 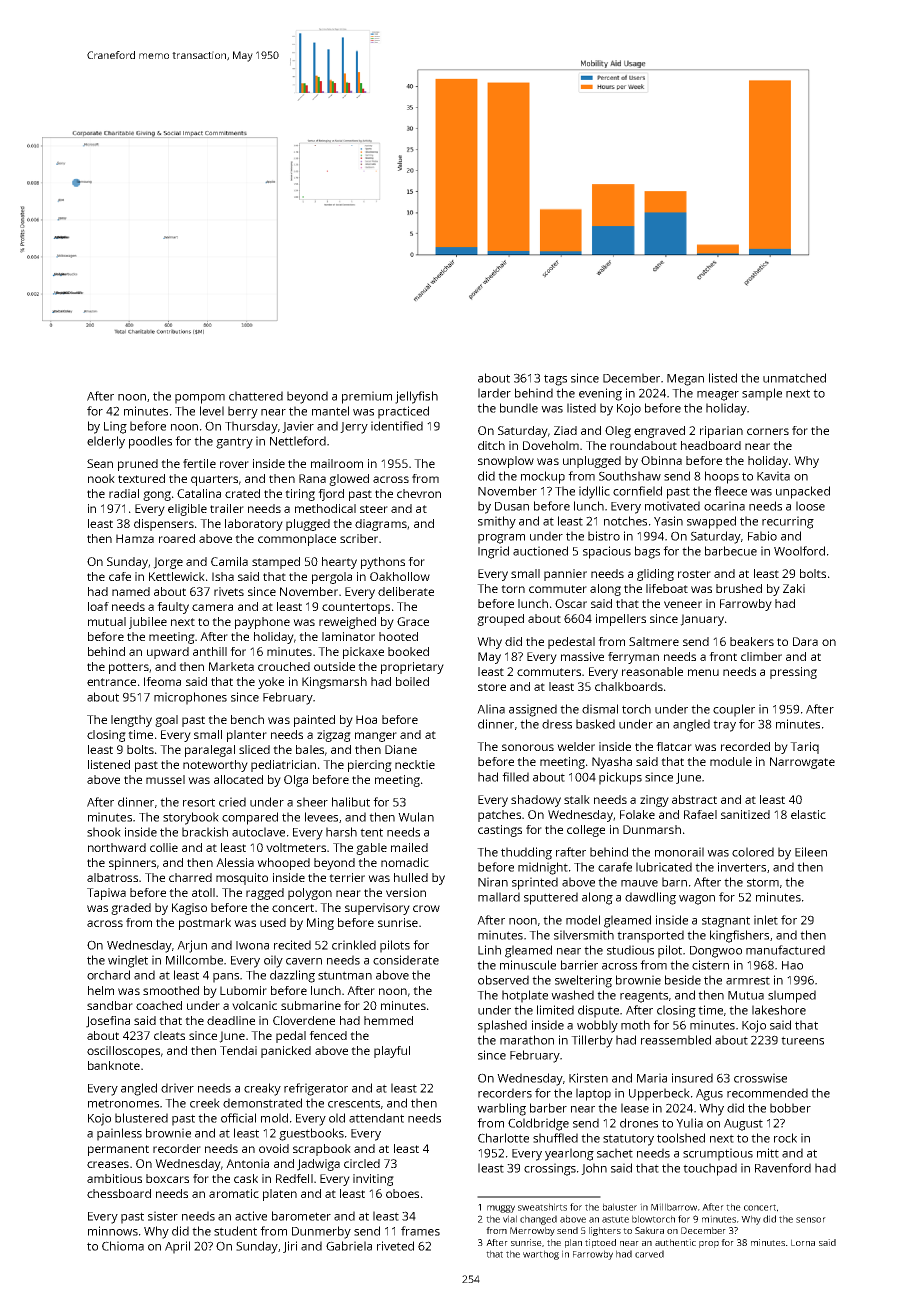 I want to click on minnows, so click(x=113, y=1231).
